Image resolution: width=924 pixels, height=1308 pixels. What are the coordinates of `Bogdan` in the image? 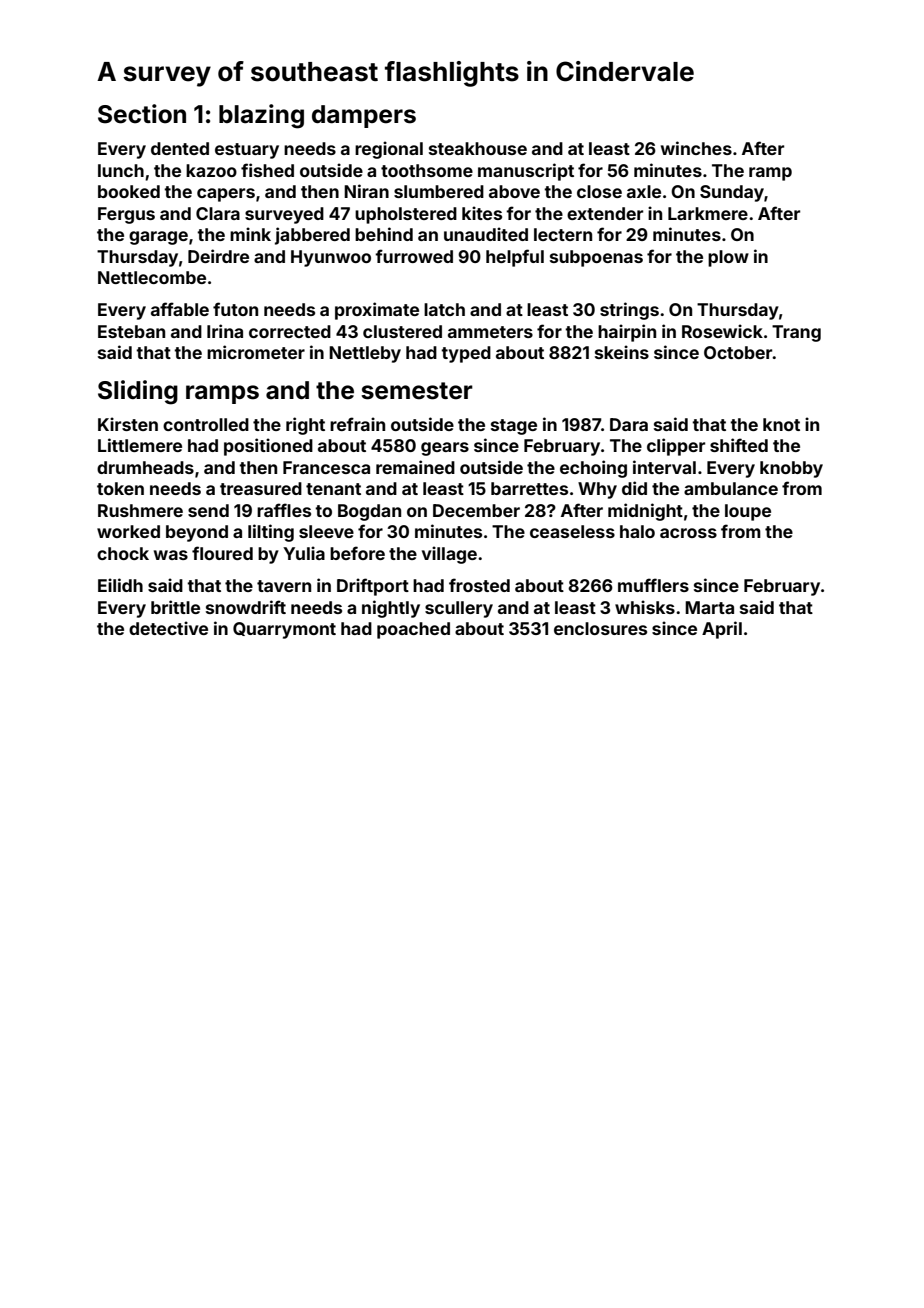 It's located at (369, 512).
